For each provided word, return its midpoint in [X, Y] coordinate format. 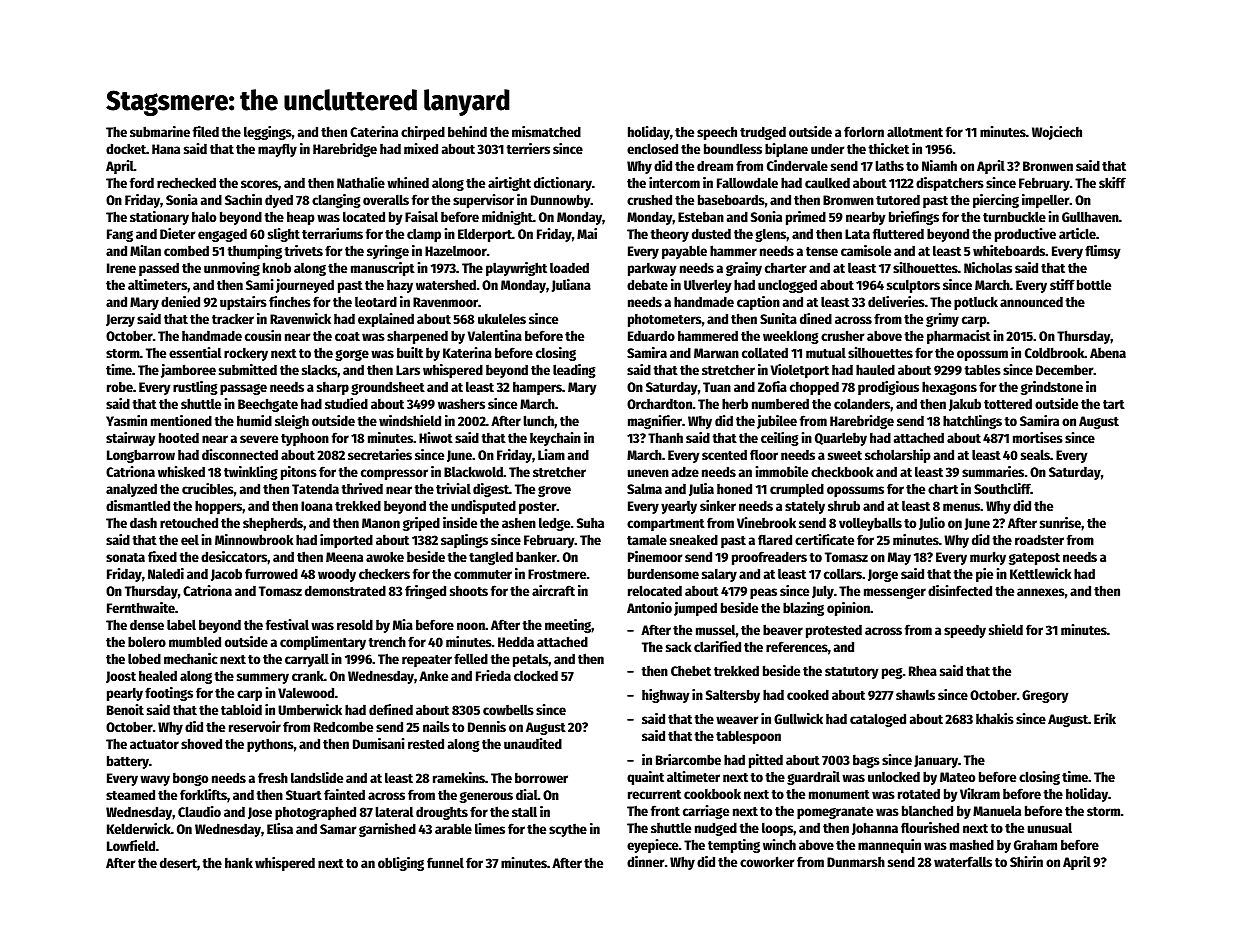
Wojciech [1057, 133]
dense [147, 625]
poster [538, 508]
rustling [195, 388]
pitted [766, 761]
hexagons [949, 388]
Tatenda [315, 489]
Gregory [1045, 696]
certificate [824, 539]
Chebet [691, 670]
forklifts [203, 794]
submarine [160, 131]
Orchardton [659, 404]
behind [467, 131]
